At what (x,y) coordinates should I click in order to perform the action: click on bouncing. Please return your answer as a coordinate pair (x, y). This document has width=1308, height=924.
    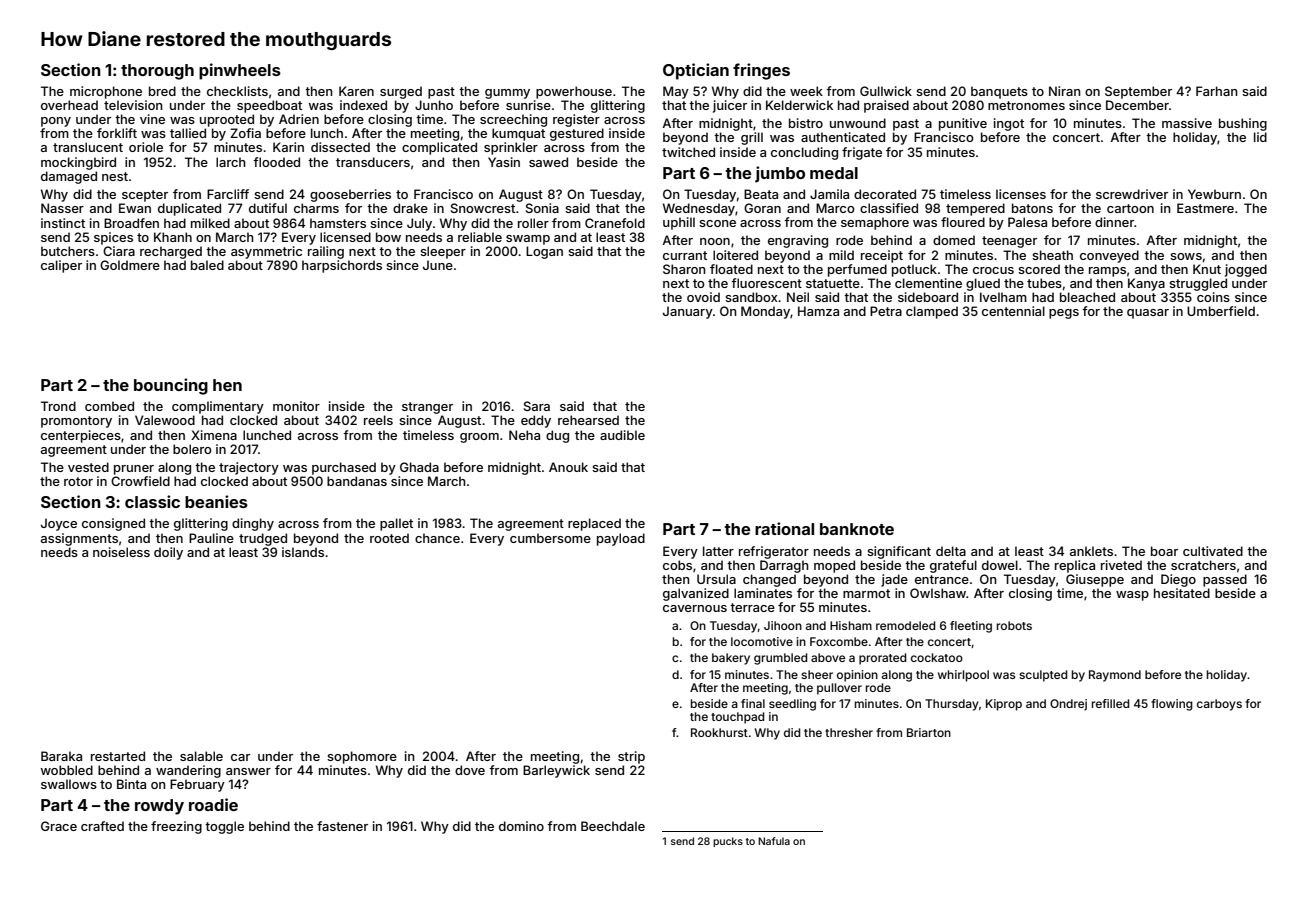
    Looking at the image, I should click on (171, 386).
